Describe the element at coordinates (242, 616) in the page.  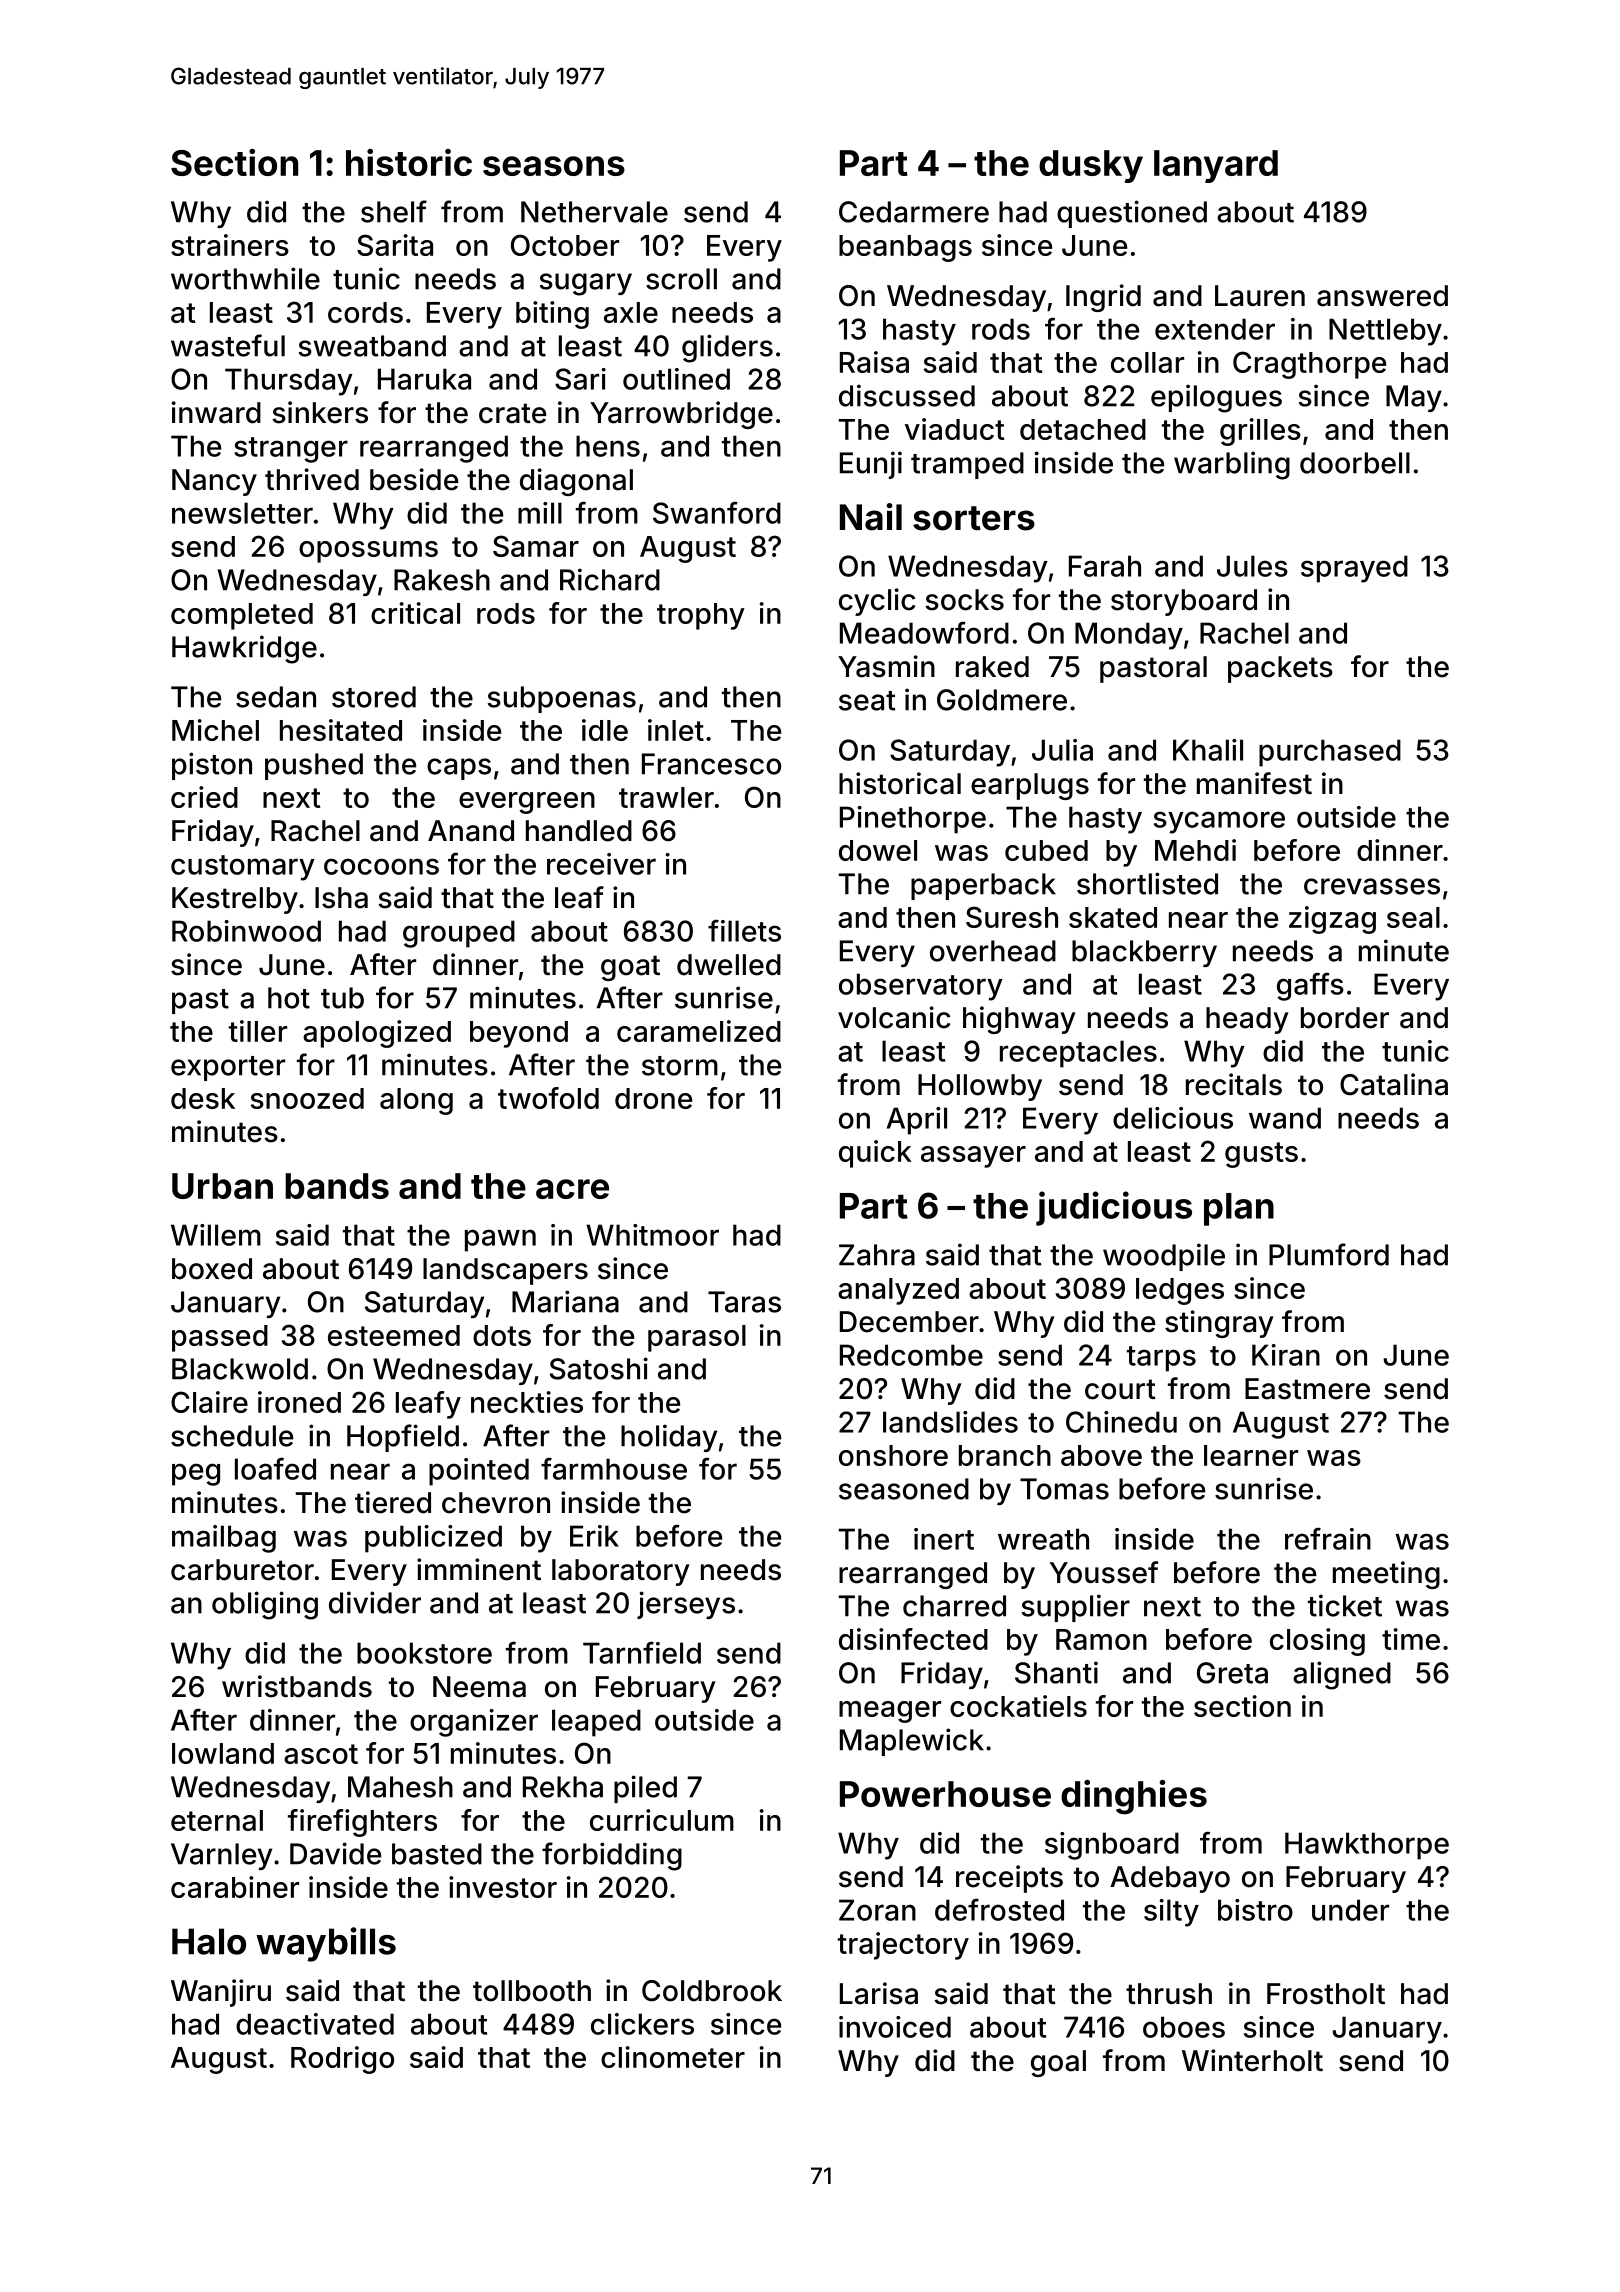
I see `completed` at that location.
